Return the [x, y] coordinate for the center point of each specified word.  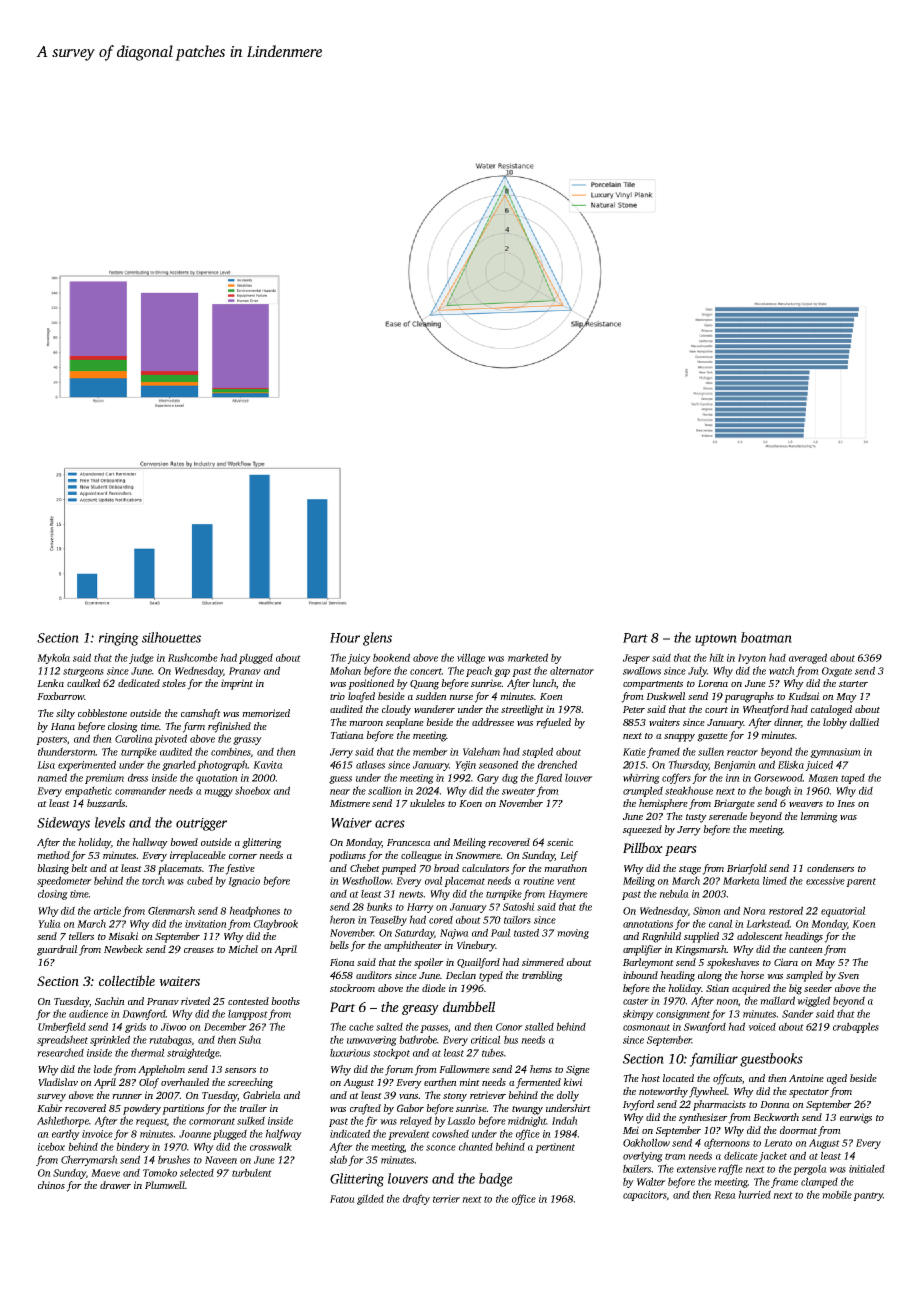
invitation [206, 924]
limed [775, 880]
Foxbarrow [60, 696]
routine [538, 881]
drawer [115, 1185]
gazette [712, 737]
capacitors [645, 1196]
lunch [544, 683]
